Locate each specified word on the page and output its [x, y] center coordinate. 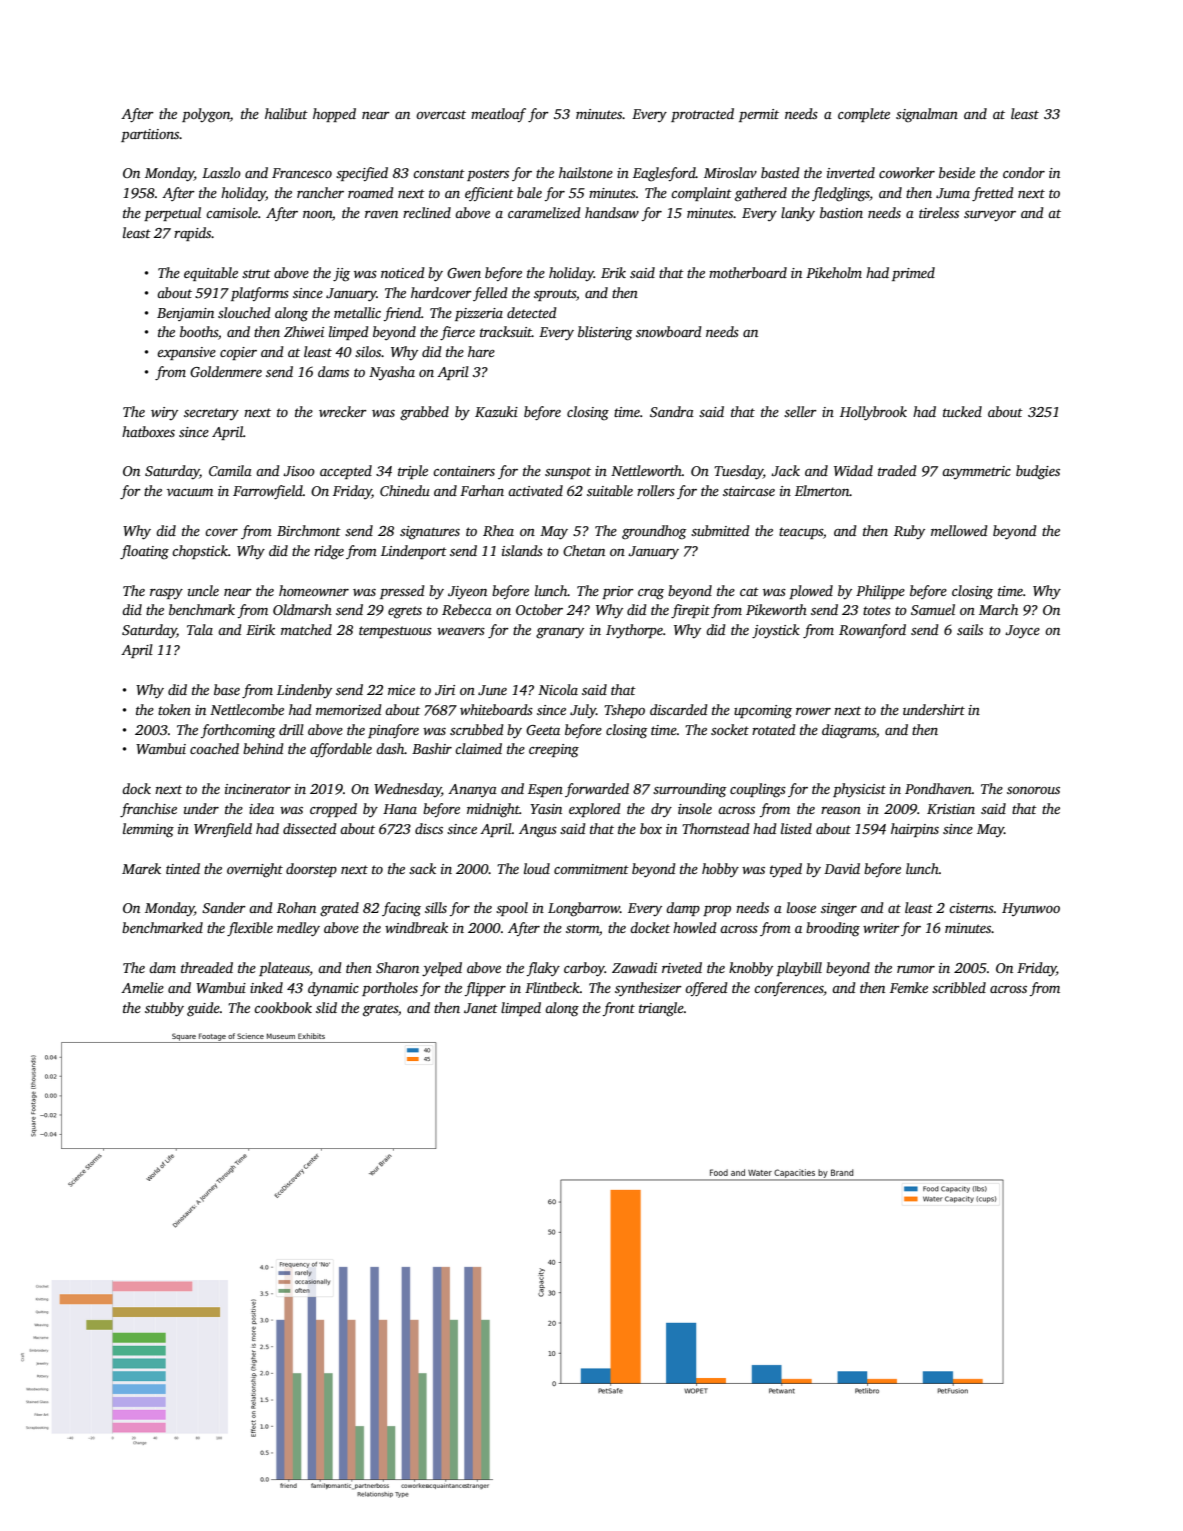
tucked [962, 411]
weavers [461, 631]
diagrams [849, 731]
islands [522, 550]
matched [306, 629]
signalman [927, 115]
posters [488, 175]
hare [481, 351]
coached [214, 748]
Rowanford [872, 631]
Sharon [397, 967]
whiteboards [496, 709]
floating [144, 552]
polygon [206, 115]
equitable [211, 274]
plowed [811, 592]
